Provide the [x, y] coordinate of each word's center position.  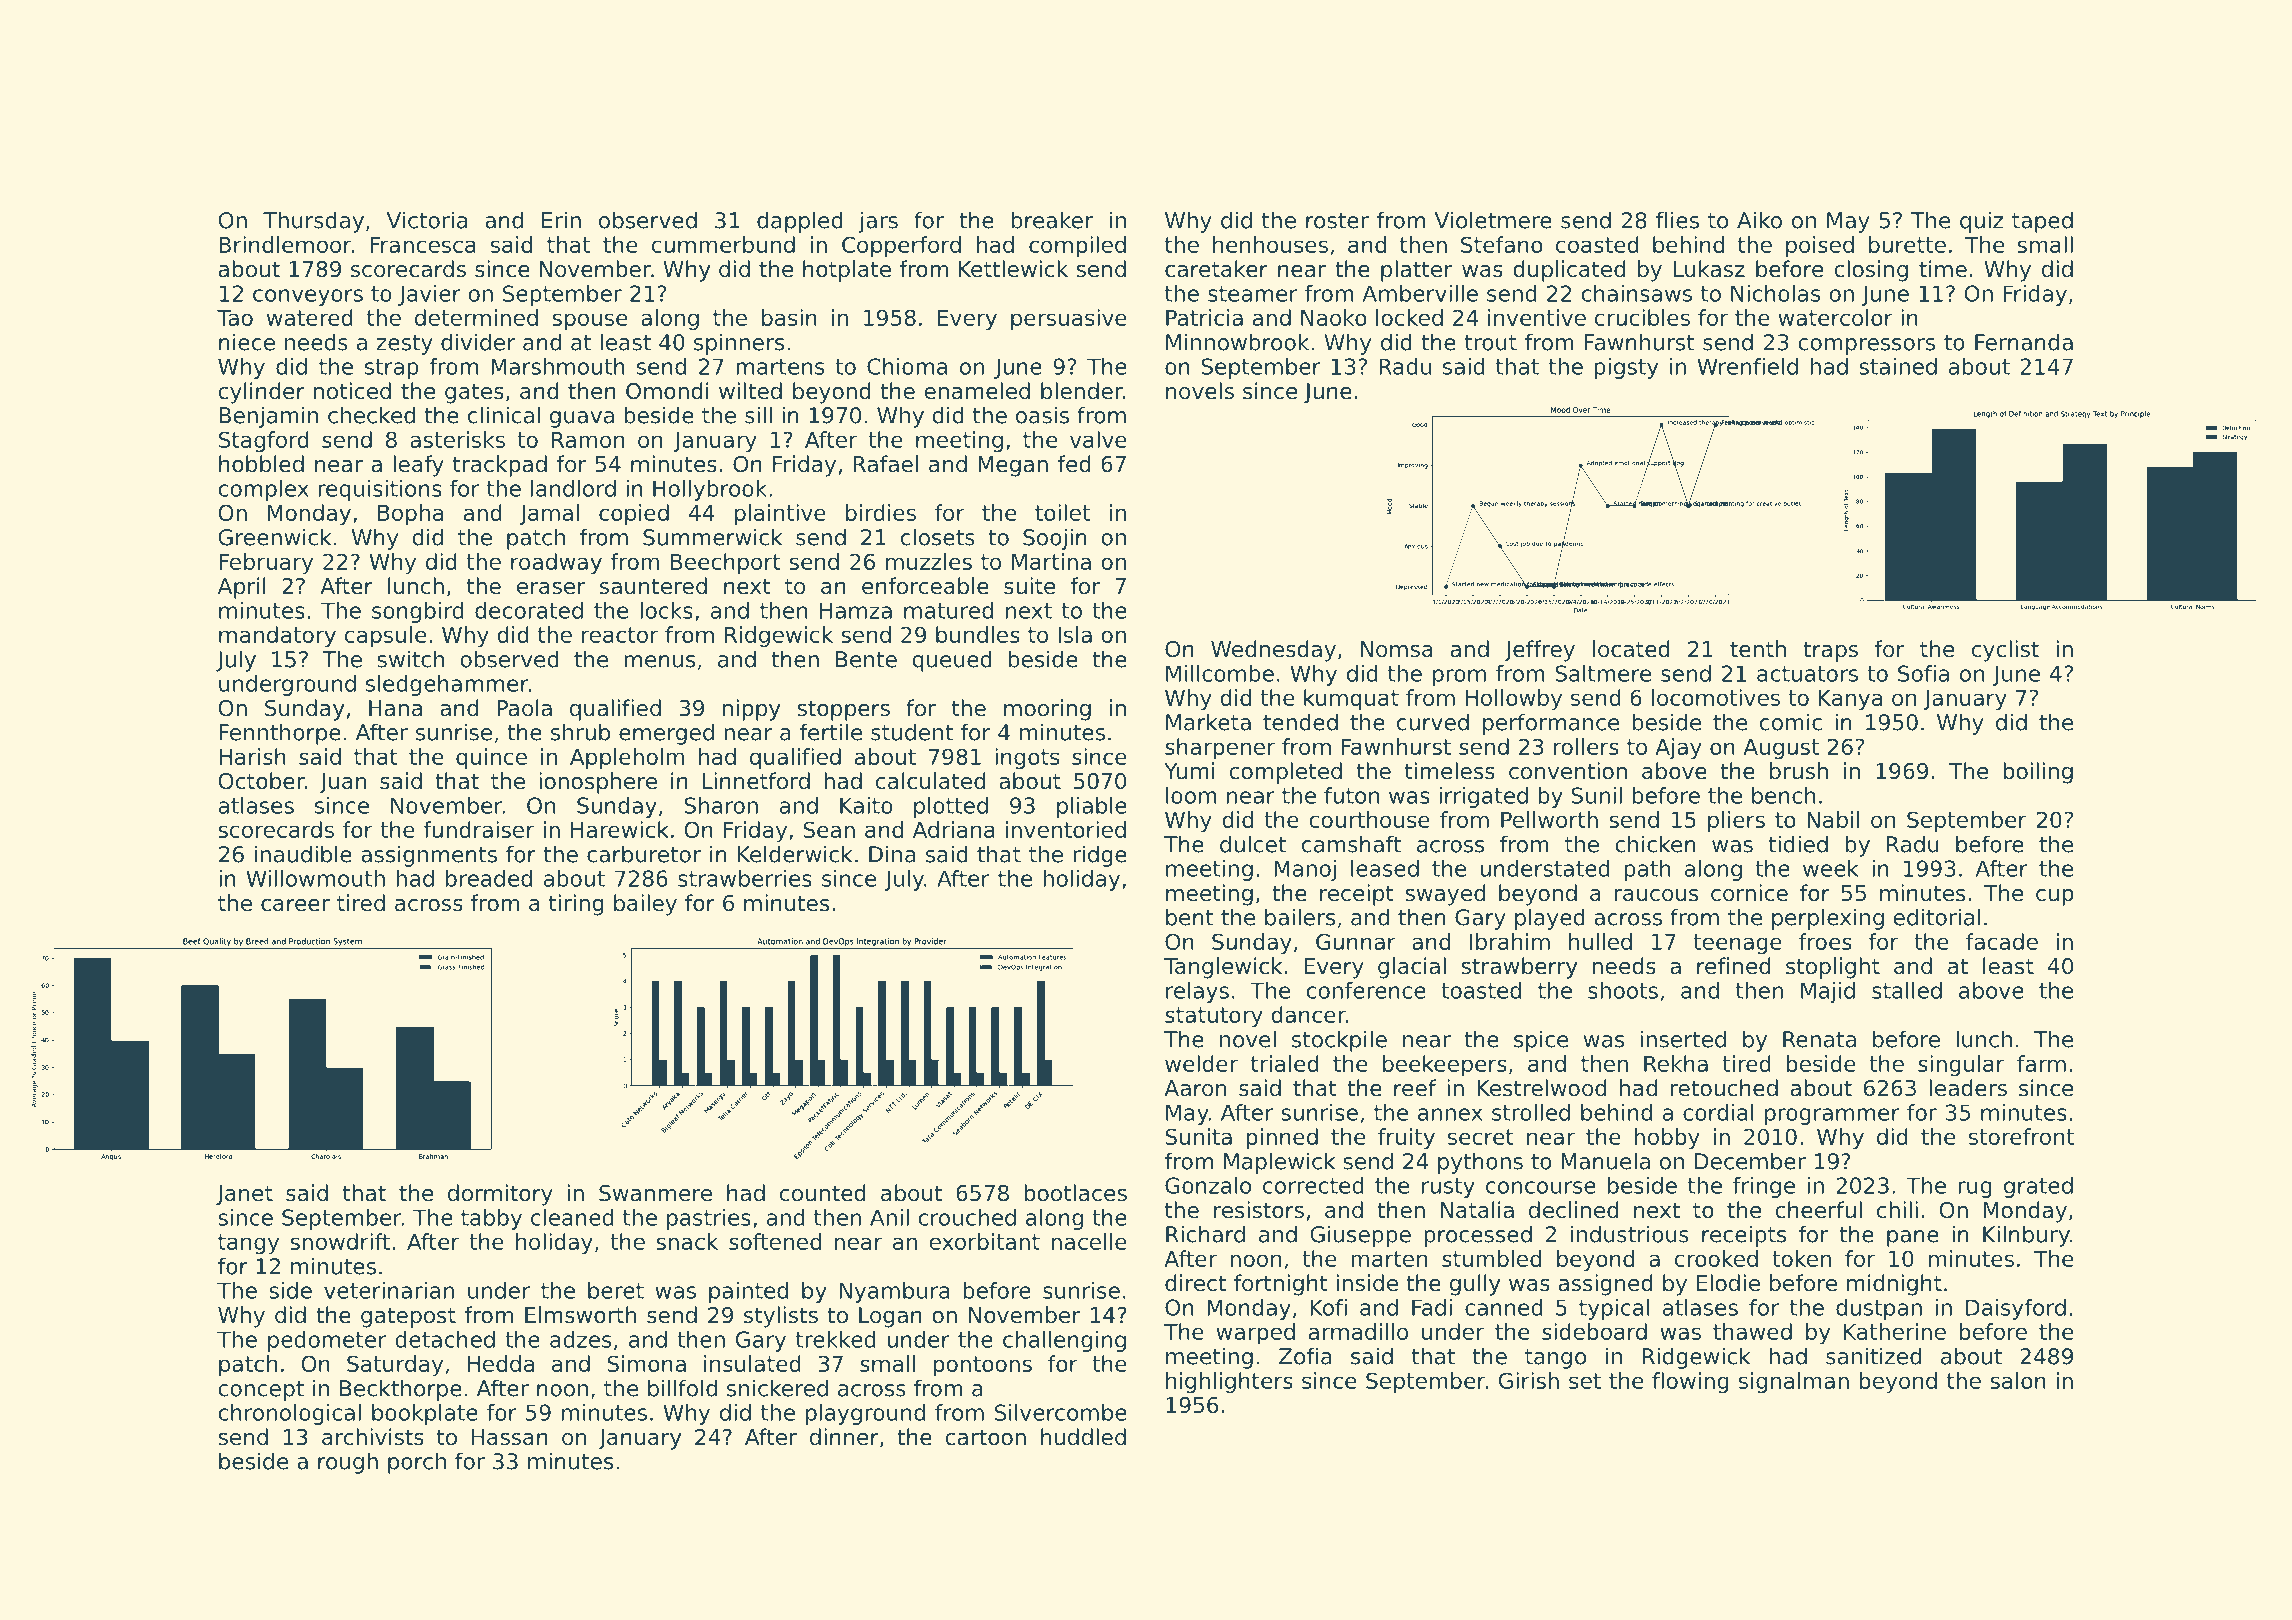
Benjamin [268, 417]
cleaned [572, 1217]
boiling [2038, 773]
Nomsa [1397, 649]
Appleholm [627, 759]
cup [2055, 897]
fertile [831, 732]
